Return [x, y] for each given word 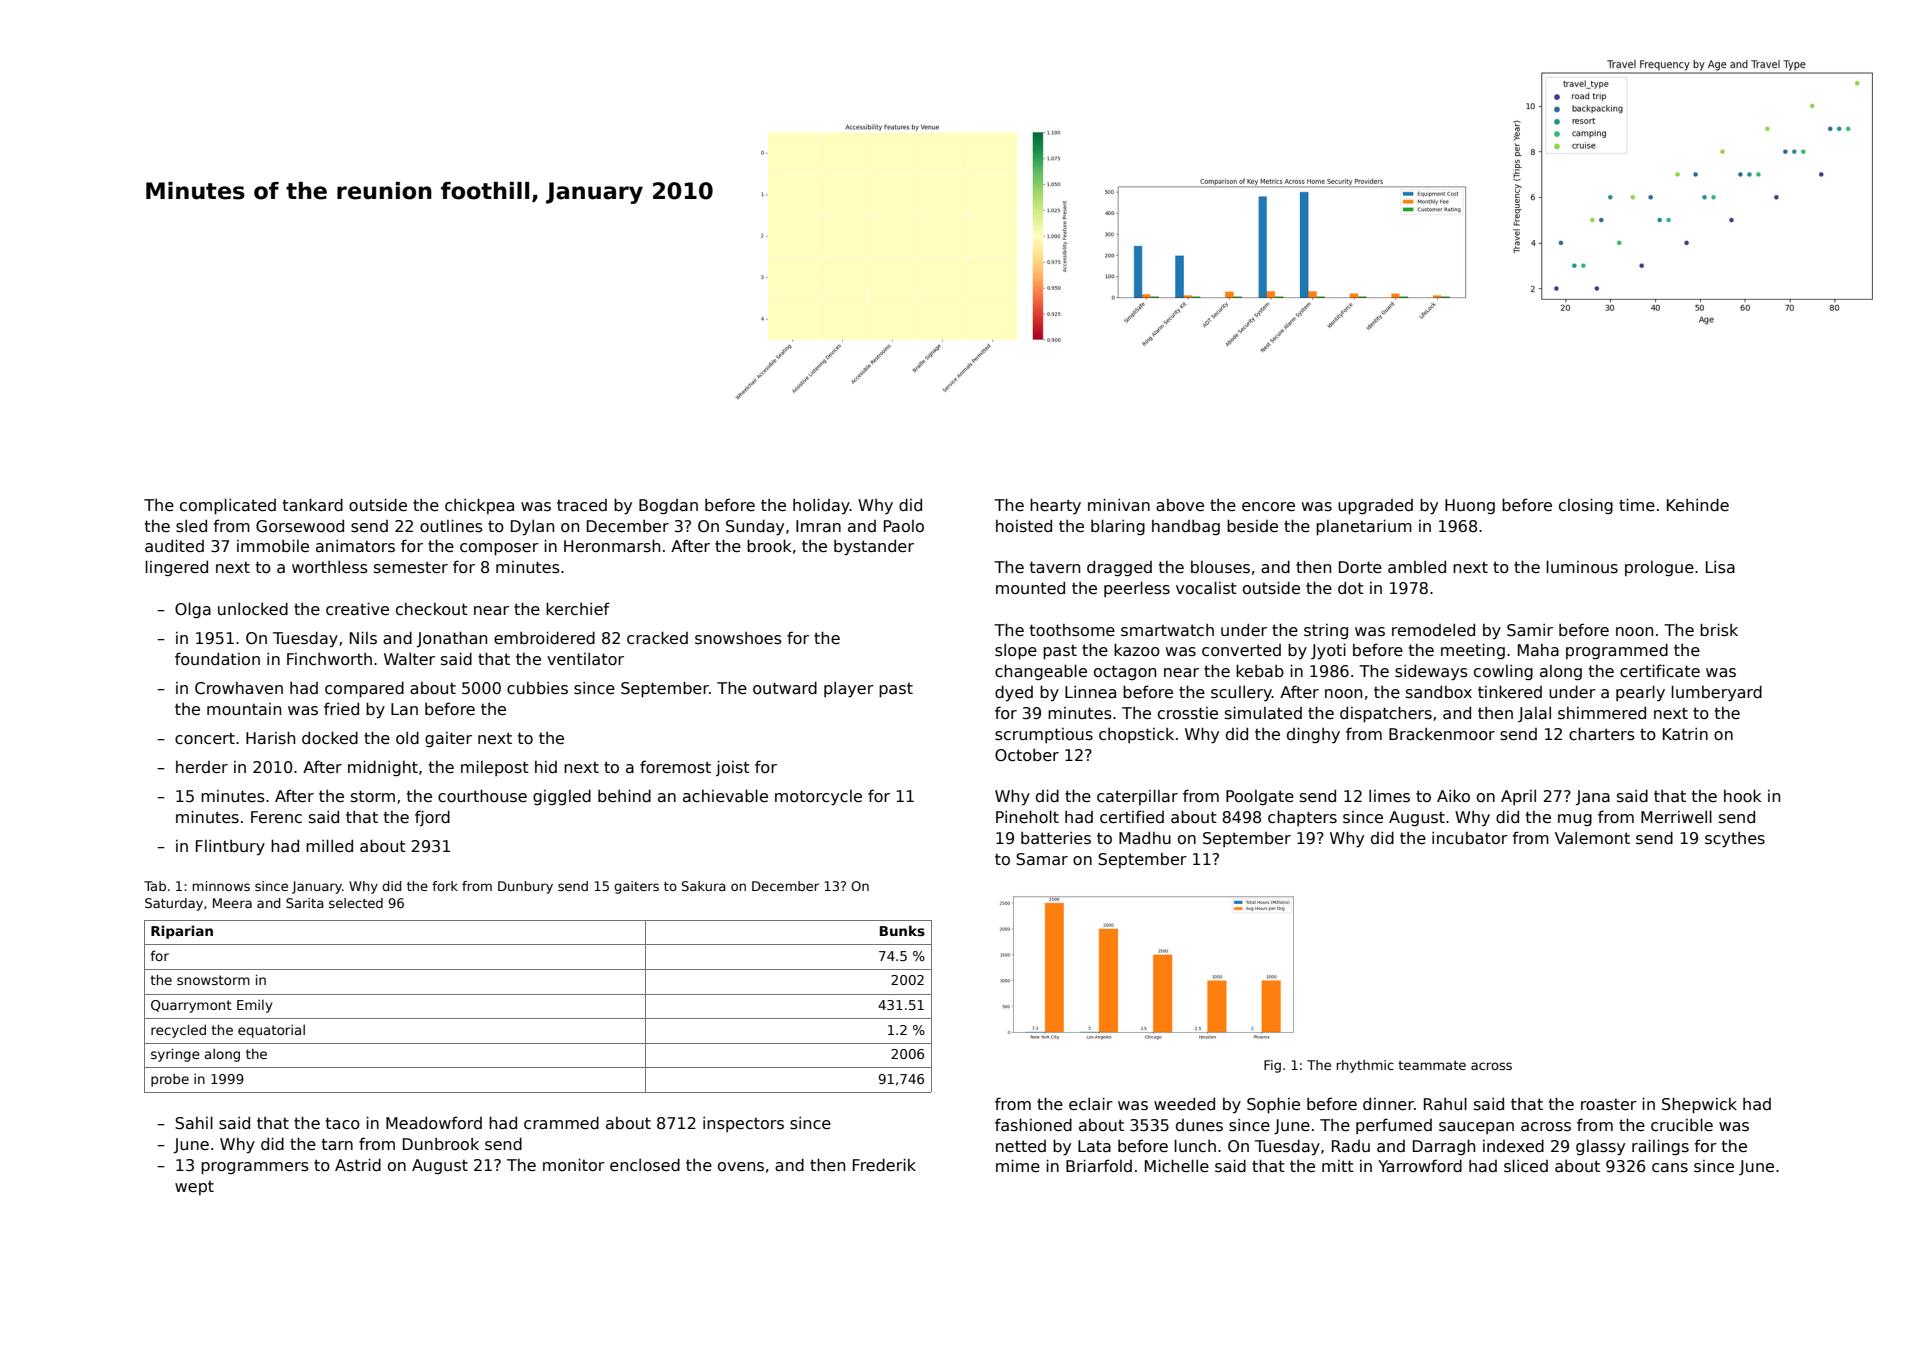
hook [1742, 795]
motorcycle [818, 798]
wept [194, 1188]
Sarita [305, 903]
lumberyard [1716, 693]
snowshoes [738, 638]
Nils [363, 638]
